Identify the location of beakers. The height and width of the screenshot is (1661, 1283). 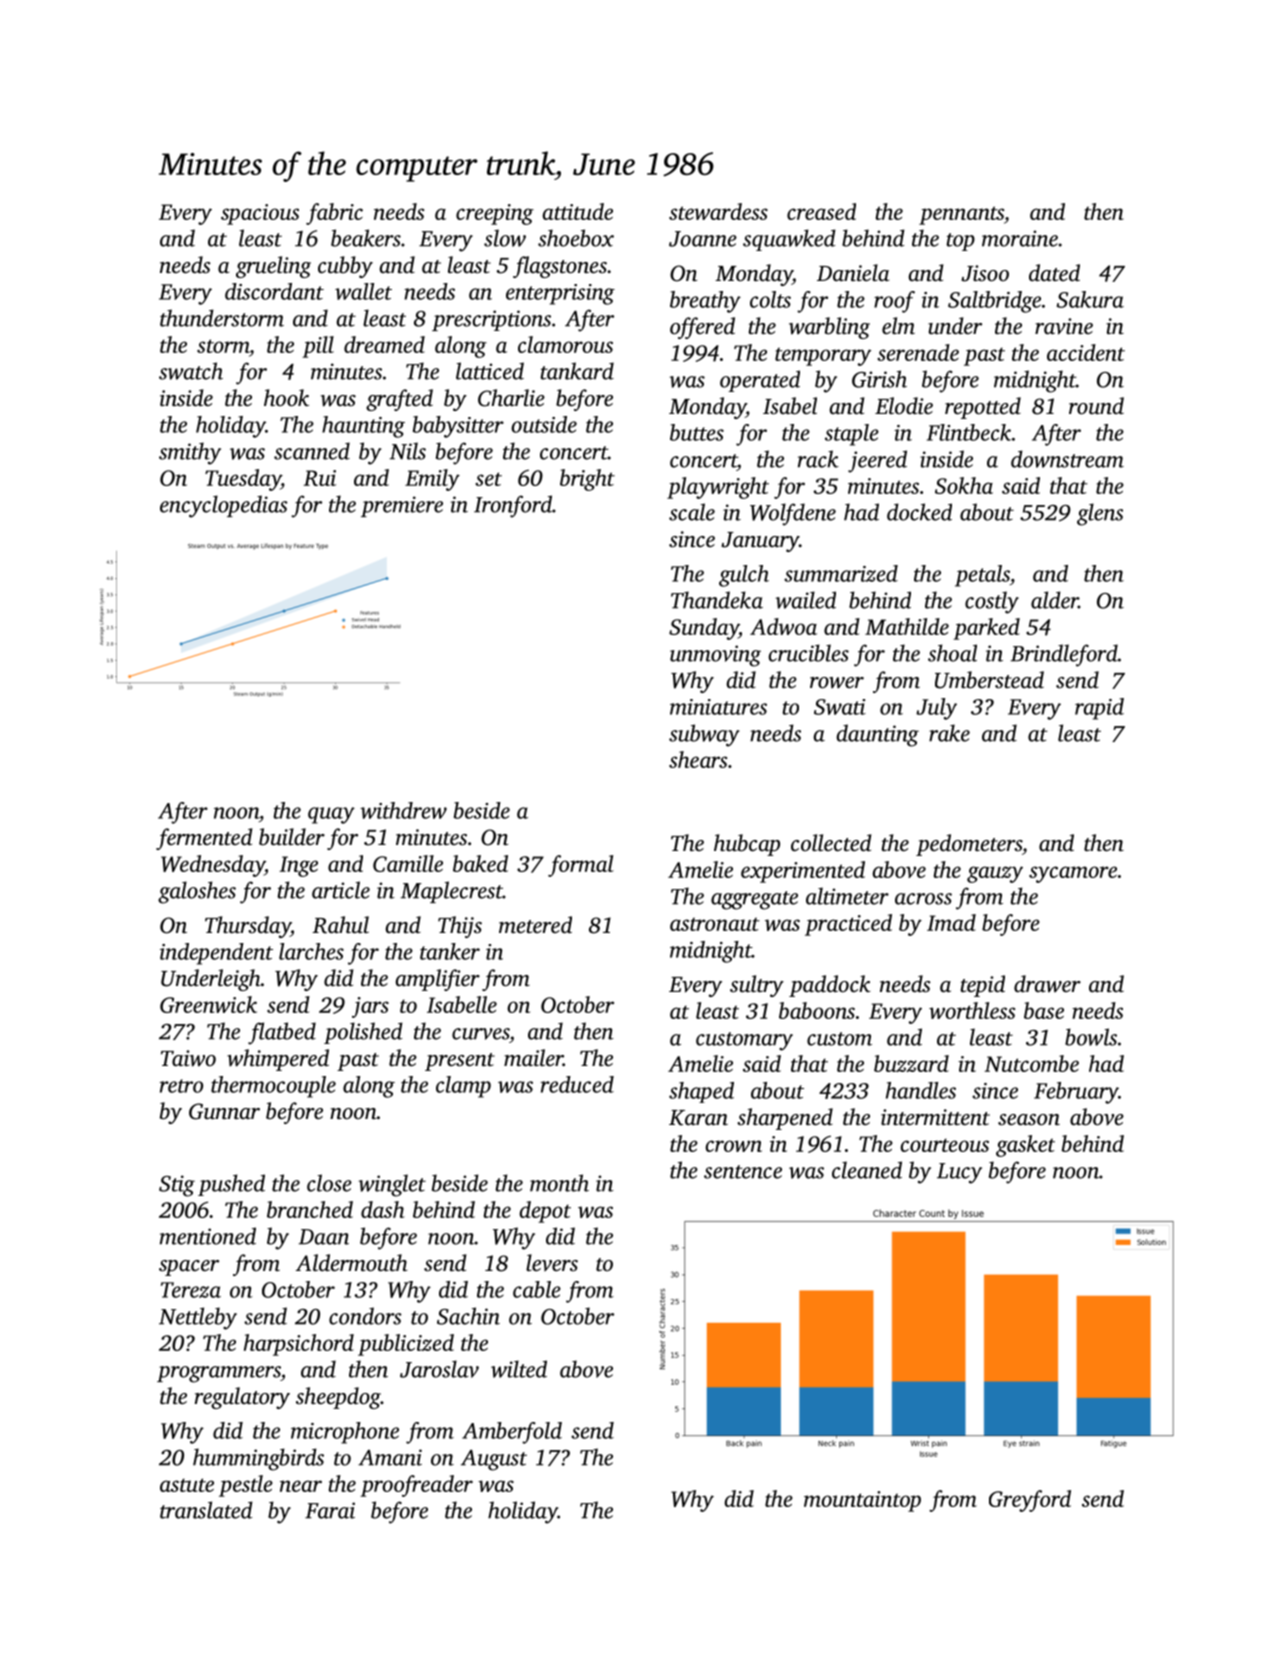
(366, 238).
